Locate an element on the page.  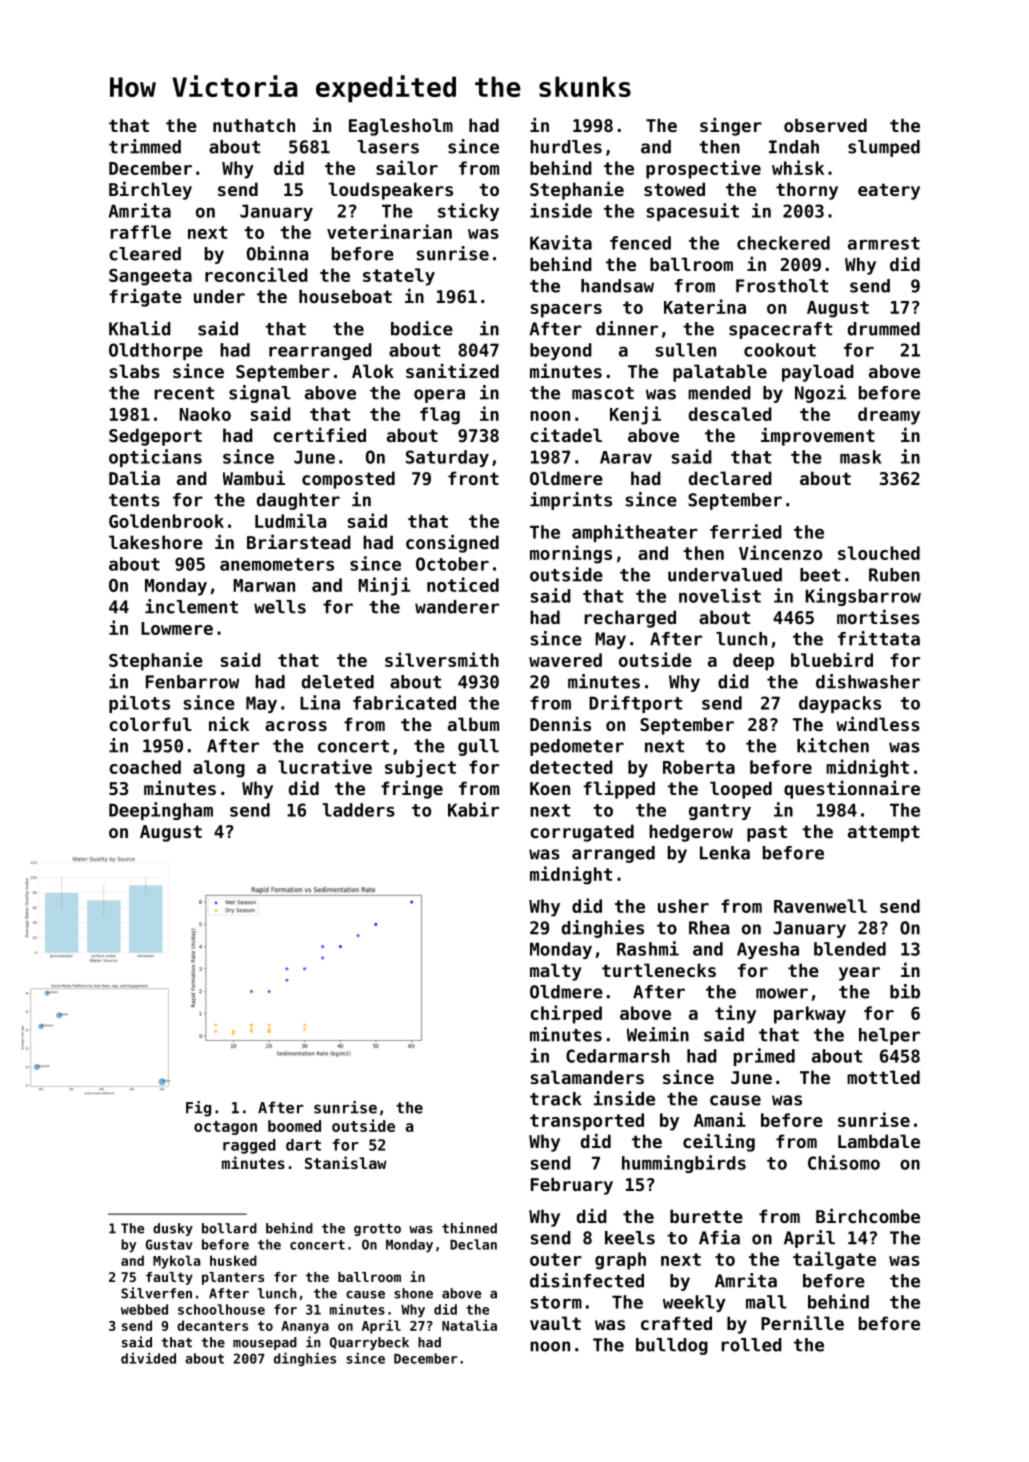
divided is located at coordinates (148, 1358).
